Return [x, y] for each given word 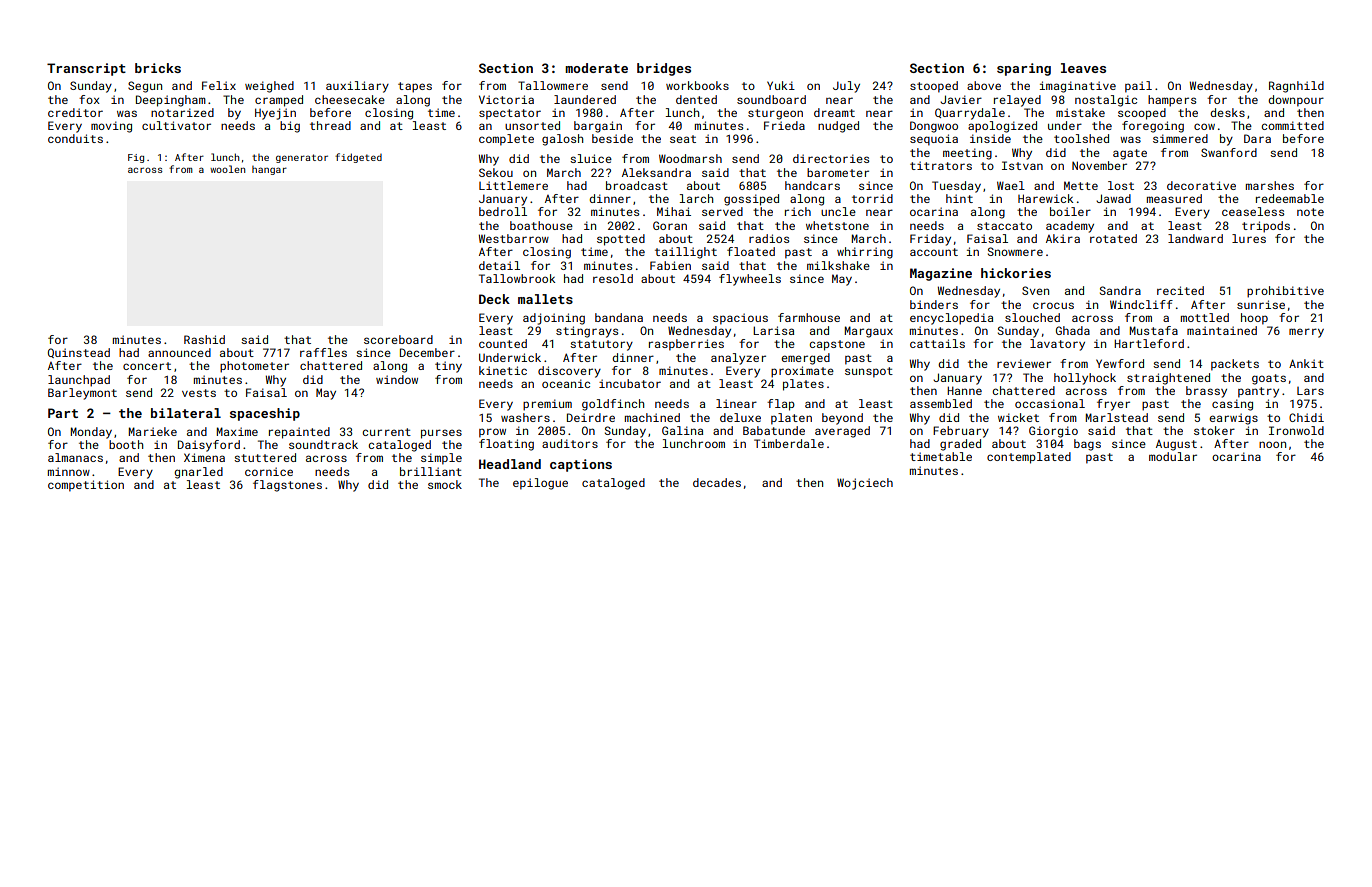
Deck [494, 299]
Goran [670, 225]
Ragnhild [1296, 87]
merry [1306, 333]
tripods [1266, 227]
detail [499, 265]
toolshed [1081, 138]
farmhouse [809, 317]
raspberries [686, 345]
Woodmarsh [690, 158]
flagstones [287, 486]
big [290, 127]
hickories [1016, 273]
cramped [279, 101]
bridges [664, 69]
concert [147, 366]
